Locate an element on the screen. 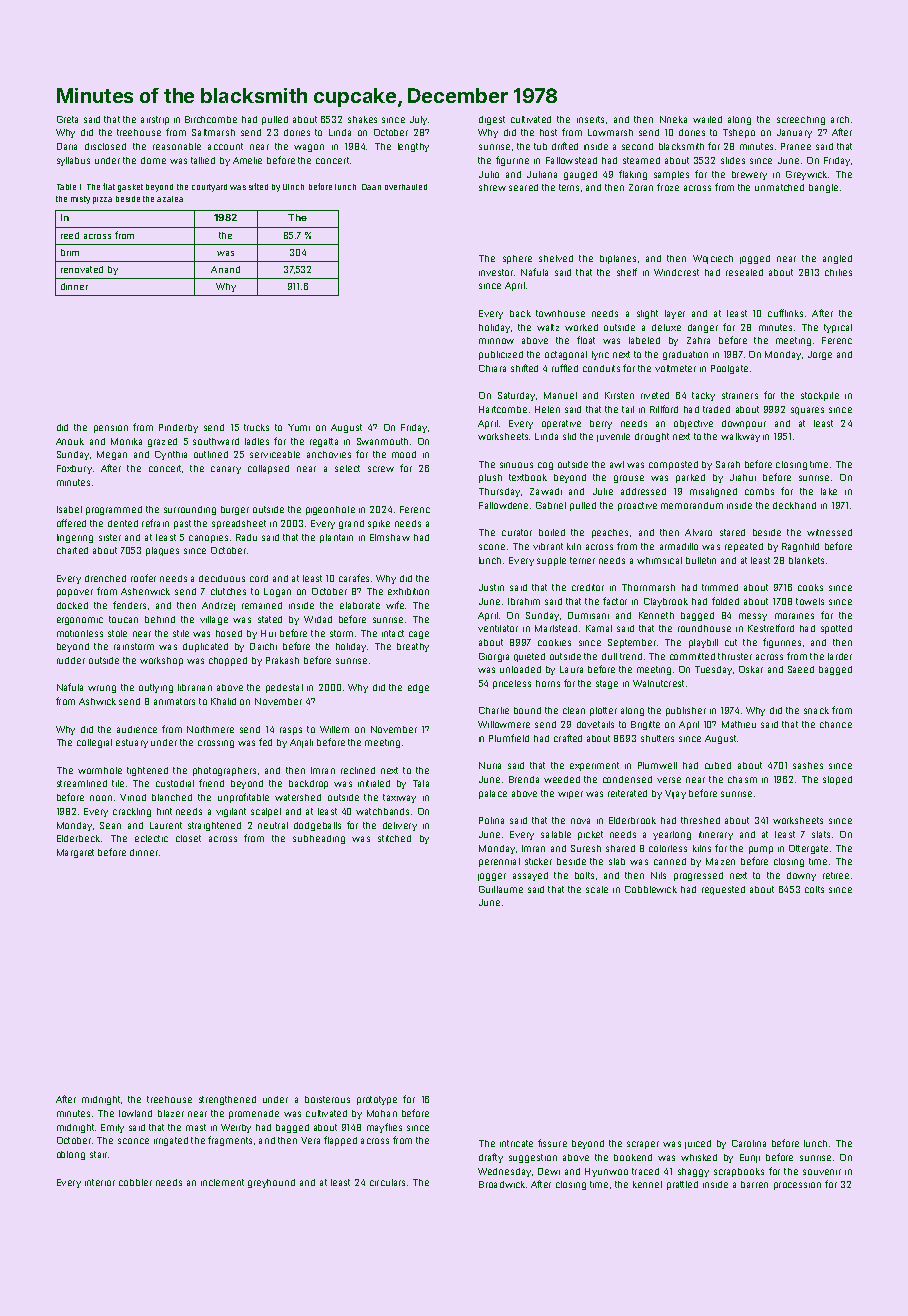 Image resolution: width=908 pixels, height=1316 pixels. interior is located at coordinates (100, 1182).
